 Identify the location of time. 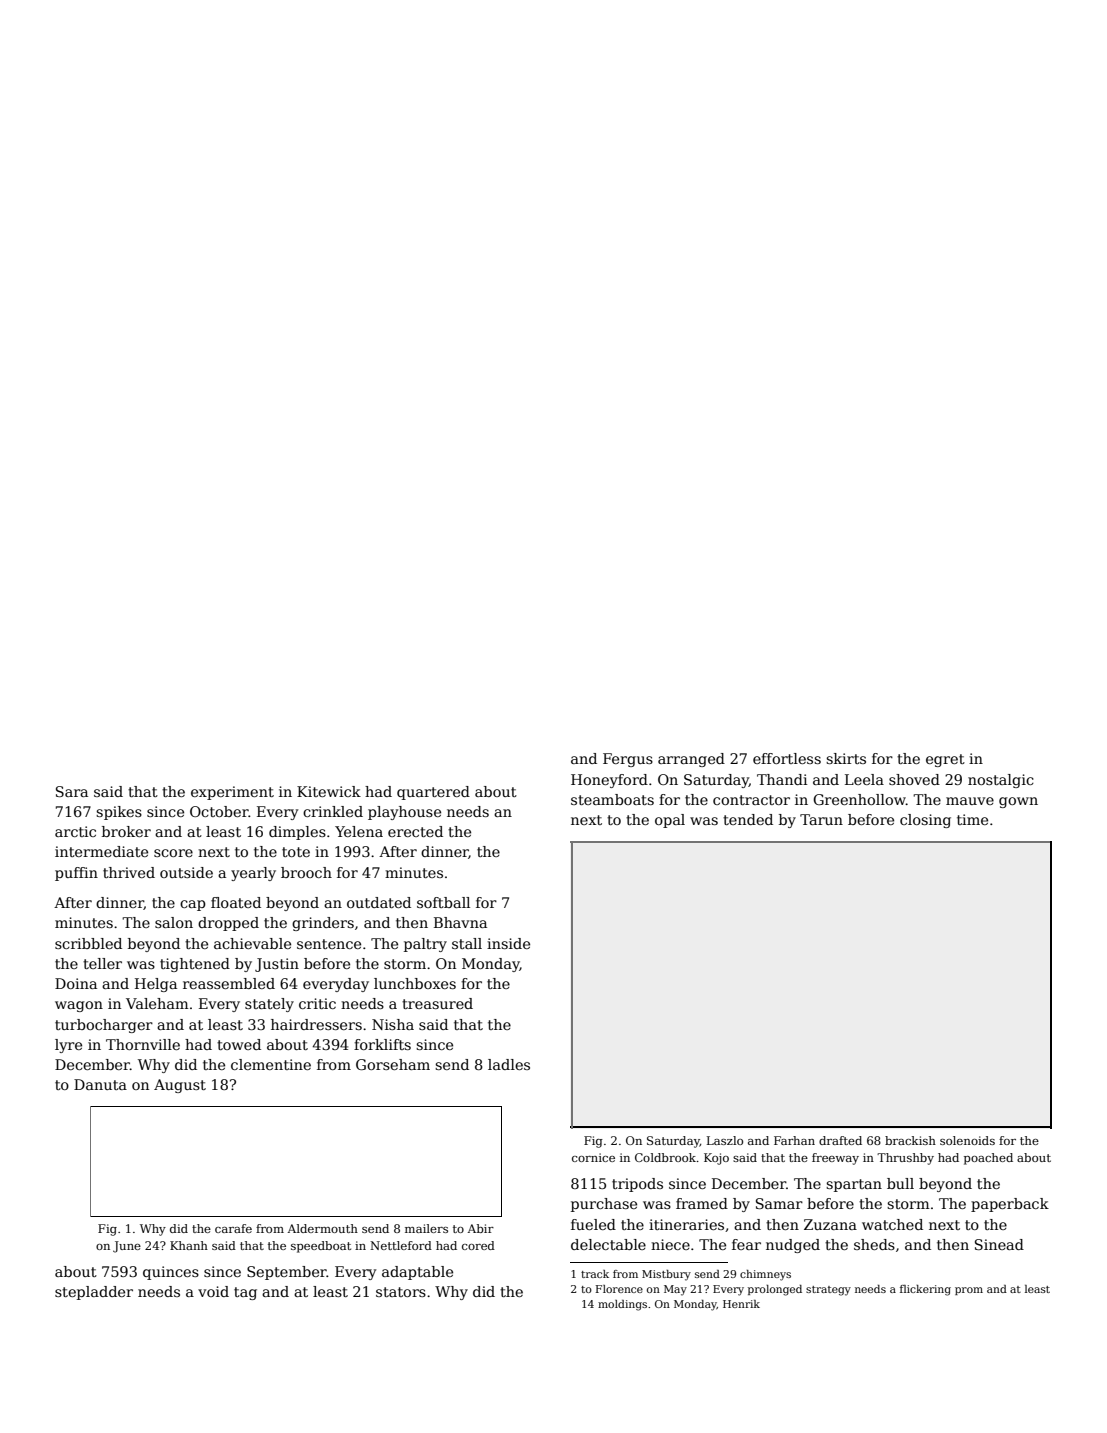
(972, 819).
